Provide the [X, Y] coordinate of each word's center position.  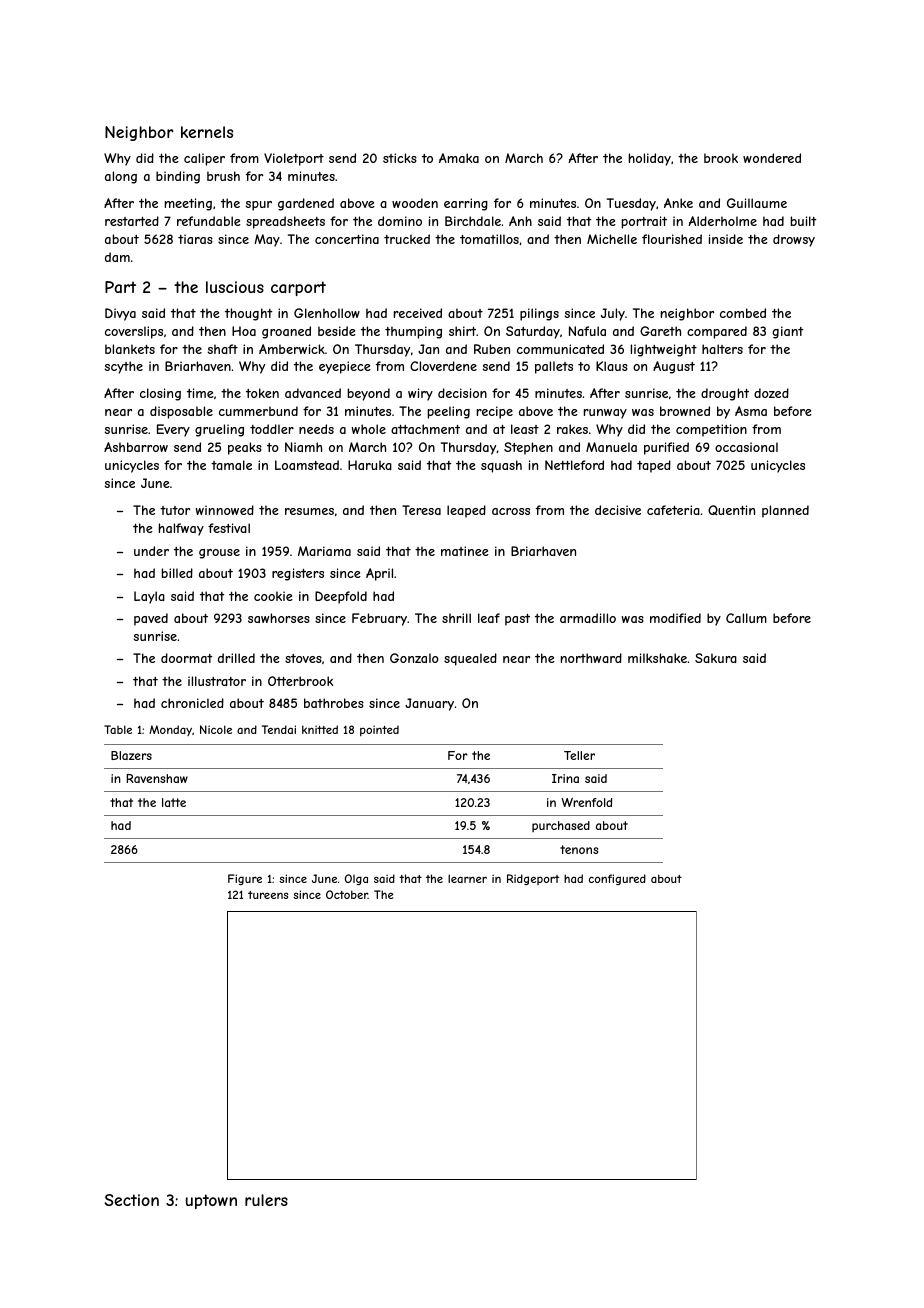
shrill [456, 618]
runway [605, 414]
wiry [420, 394]
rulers [266, 1200]
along [121, 177]
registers [298, 574]
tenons [579, 849]
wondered [772, 158]
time [200, 393]
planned [785, 511]
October [347, 894]
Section [131, 1200]
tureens [268, 895]
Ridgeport [533, 879]
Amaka [459, 158]
